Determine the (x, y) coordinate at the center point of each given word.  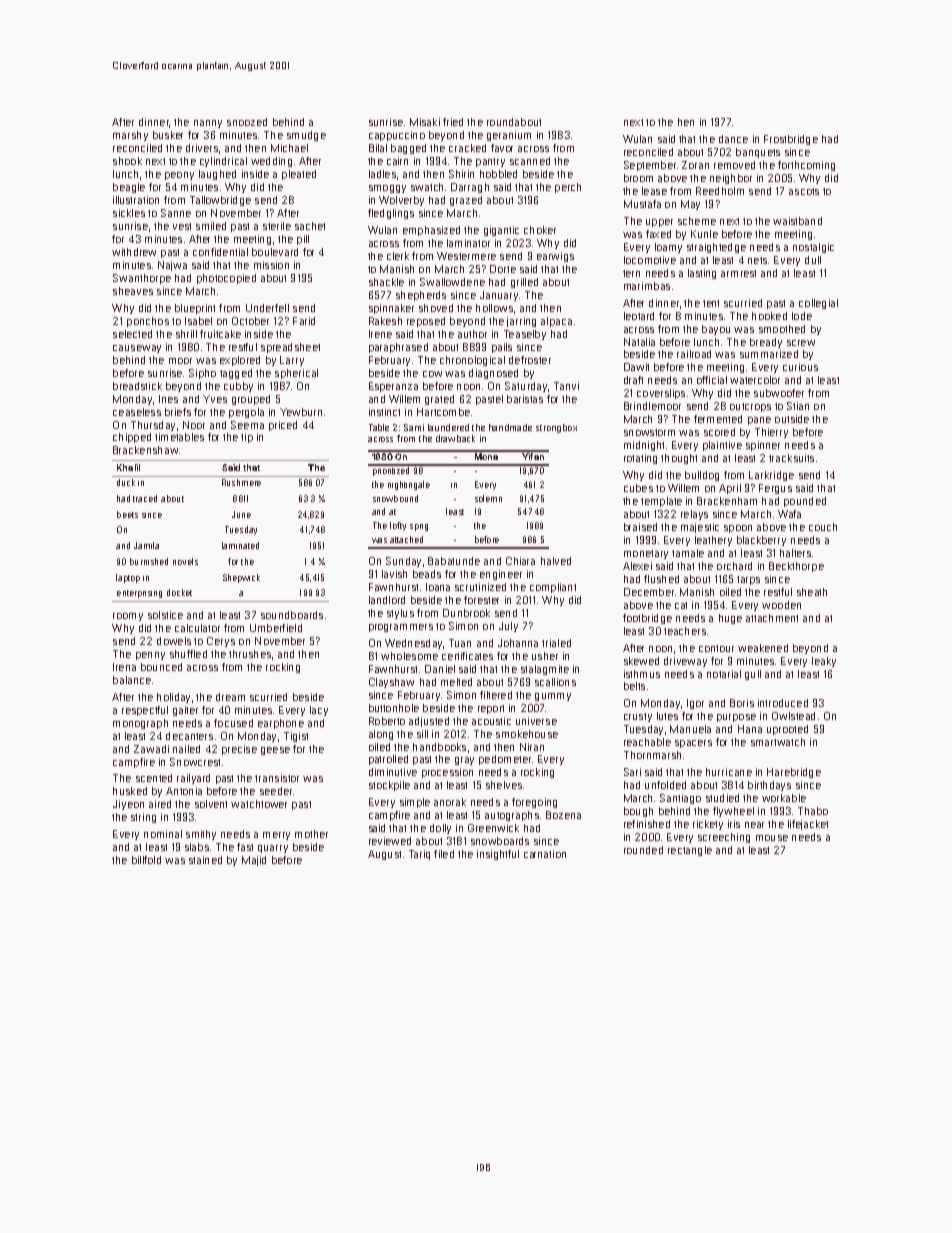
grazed (466, 201)
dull (813, 260)
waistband (797, 221)
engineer (501, 575)
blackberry (761, 541)
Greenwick (493, 828)
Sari (632, 772)
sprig (419, 527)
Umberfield (276, 628)
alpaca (556, 322)
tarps (748, 580)
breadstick (137, 386)
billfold (146, 860)
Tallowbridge (220, 201)
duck (126, 482)
